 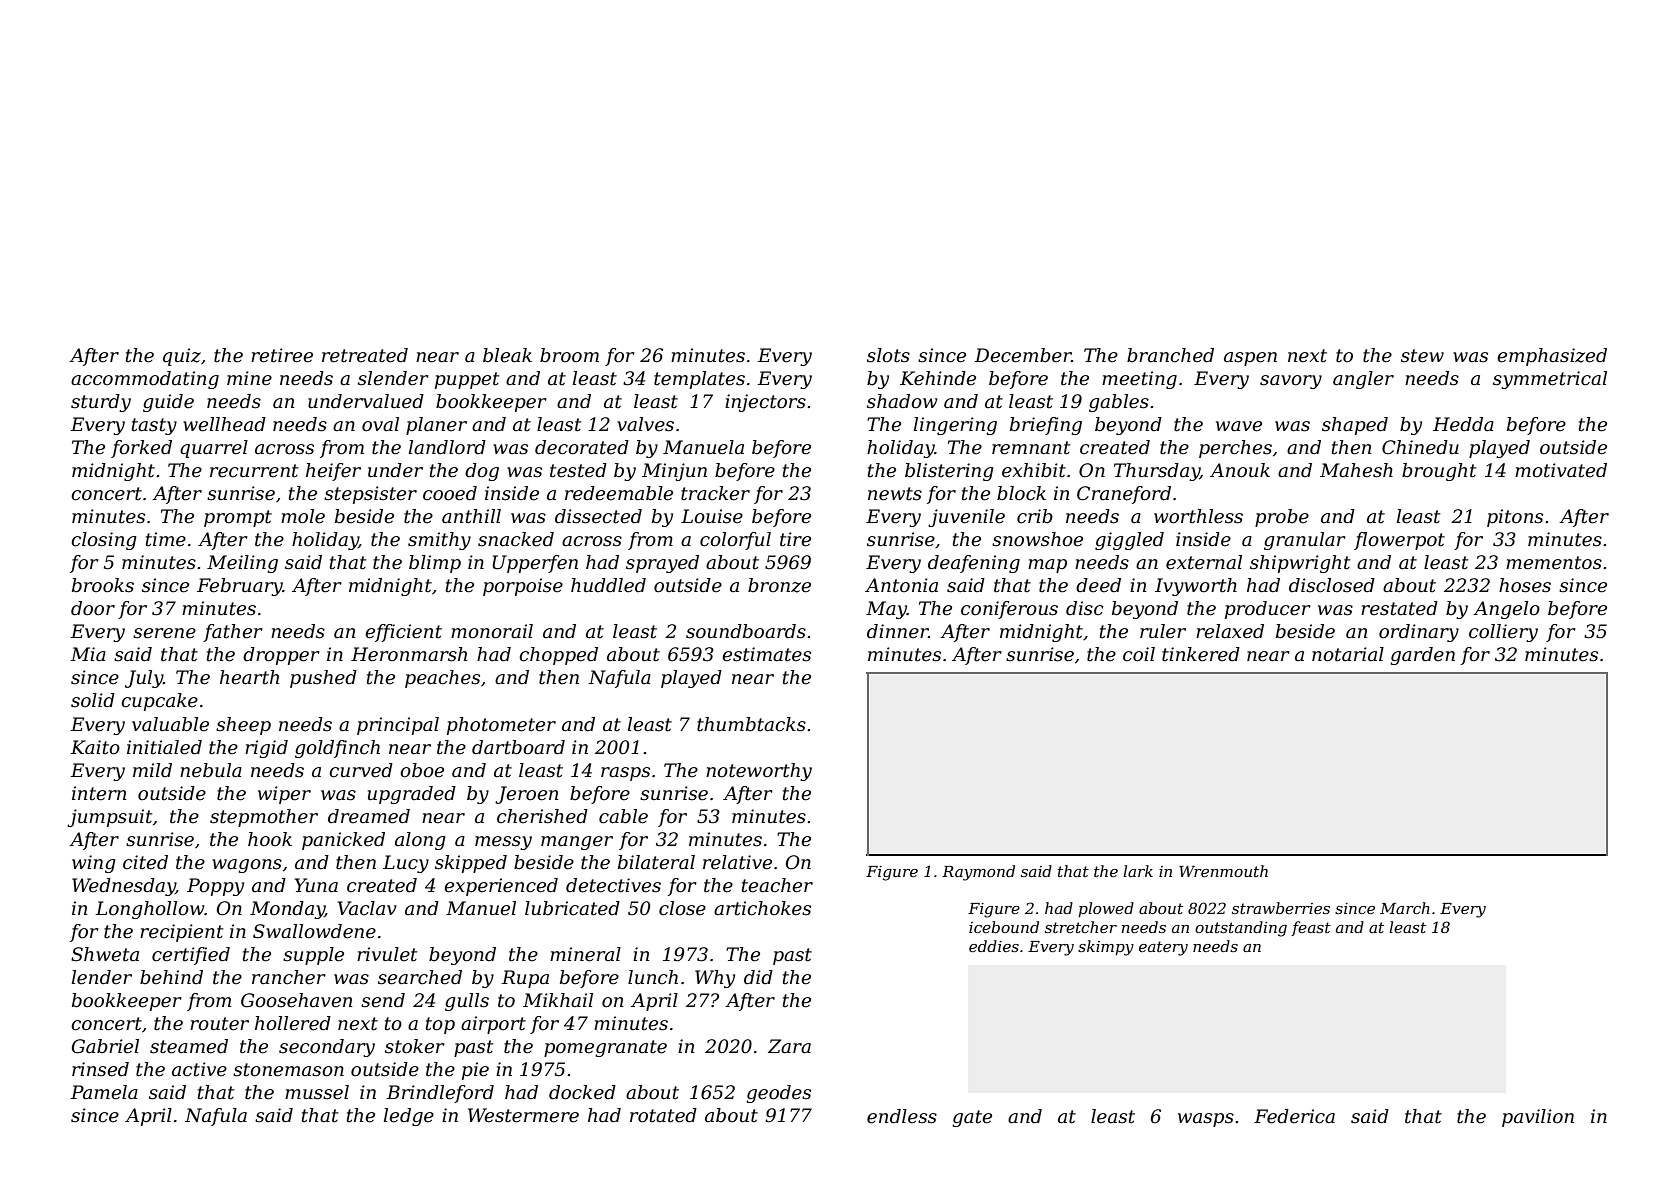 What do you see at coordinates (619, 493) in the screenshot?
I see `redeemable` at bounding box center [619, 493].
